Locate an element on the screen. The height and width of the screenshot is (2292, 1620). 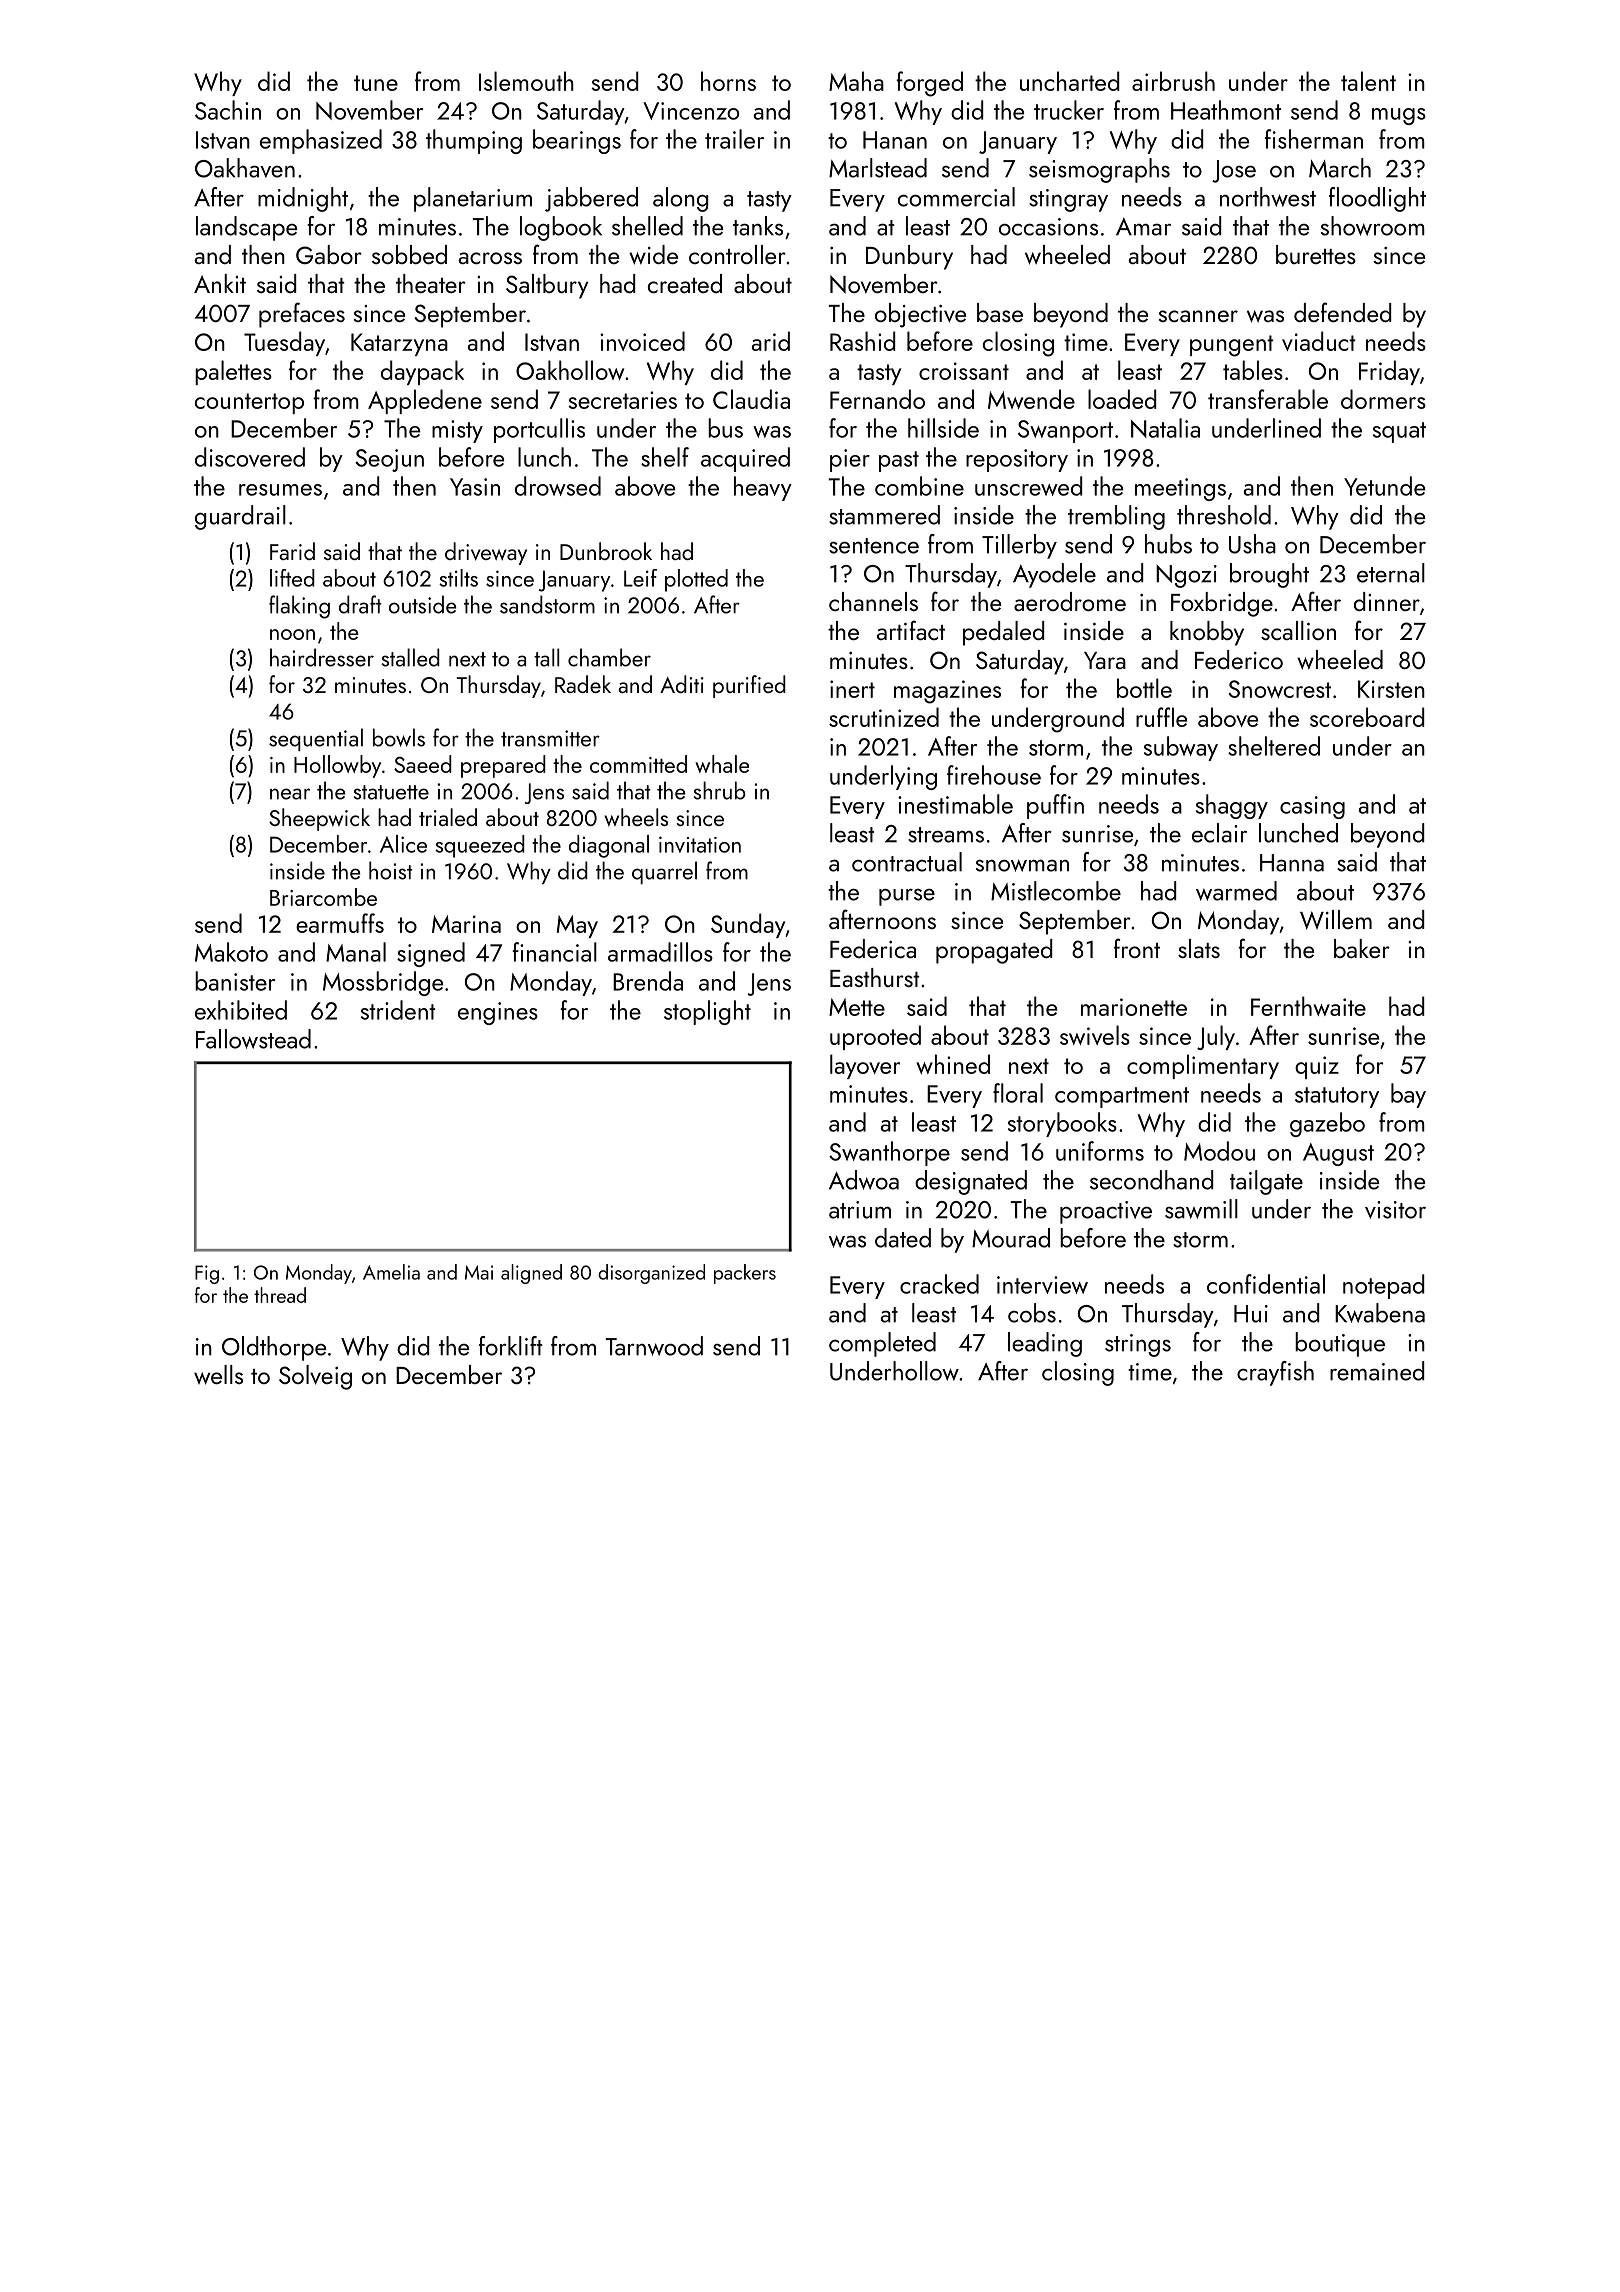
horns is located at coordinates (728, 81).
